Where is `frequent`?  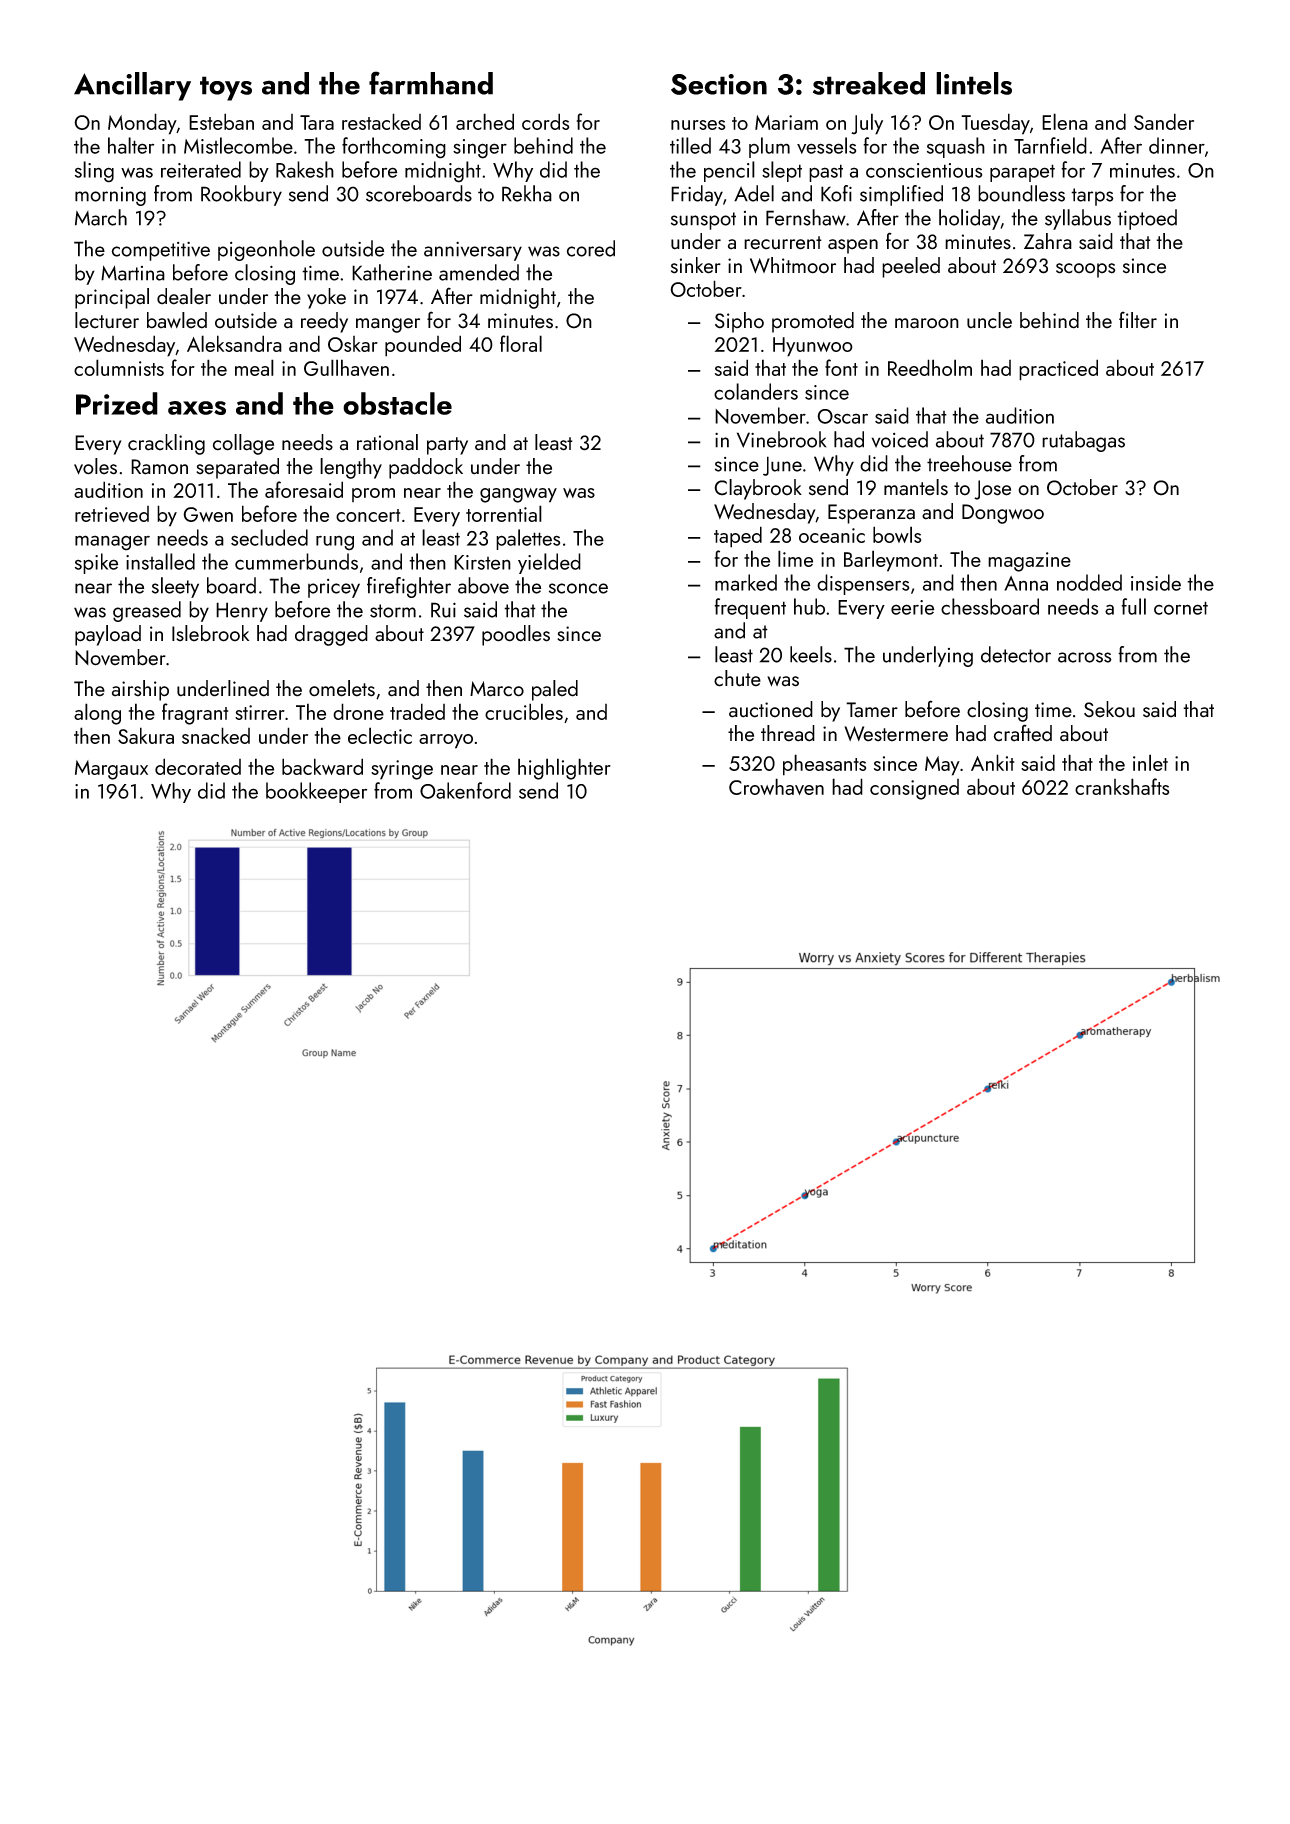 frequent is located at coordinates (750, 608).
